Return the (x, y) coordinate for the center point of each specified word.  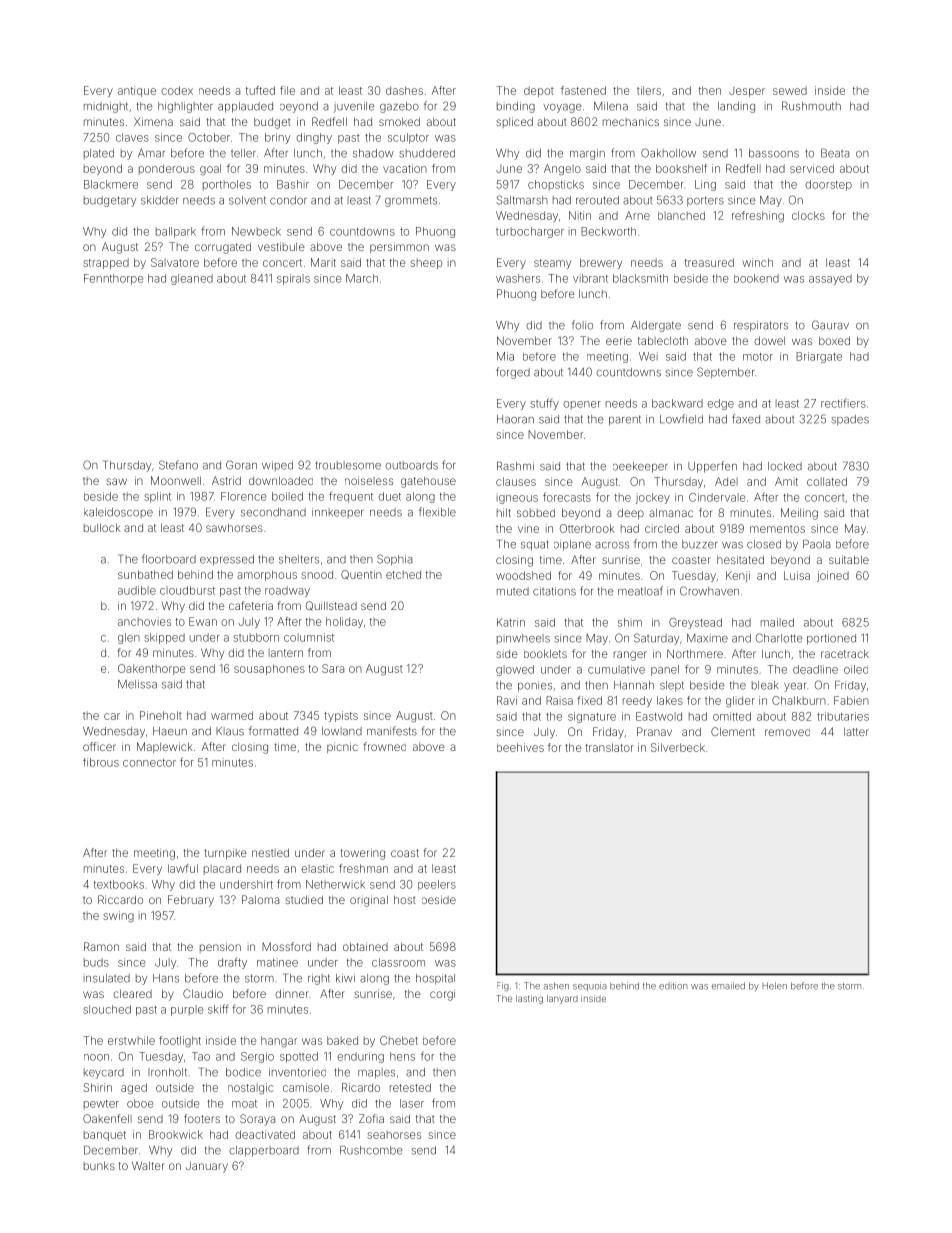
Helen (774, 986)
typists (341, 716)
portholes (227, 185)
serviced (812, 168)
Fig (503, 987)
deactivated (265, 1134)
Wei (648, 356)
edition (673, 986)
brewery (601, 263)
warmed (232, 715)
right (319, 979)
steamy (552, 264)
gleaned (192, 279)
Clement (733, 731)
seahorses (394, 1135)
